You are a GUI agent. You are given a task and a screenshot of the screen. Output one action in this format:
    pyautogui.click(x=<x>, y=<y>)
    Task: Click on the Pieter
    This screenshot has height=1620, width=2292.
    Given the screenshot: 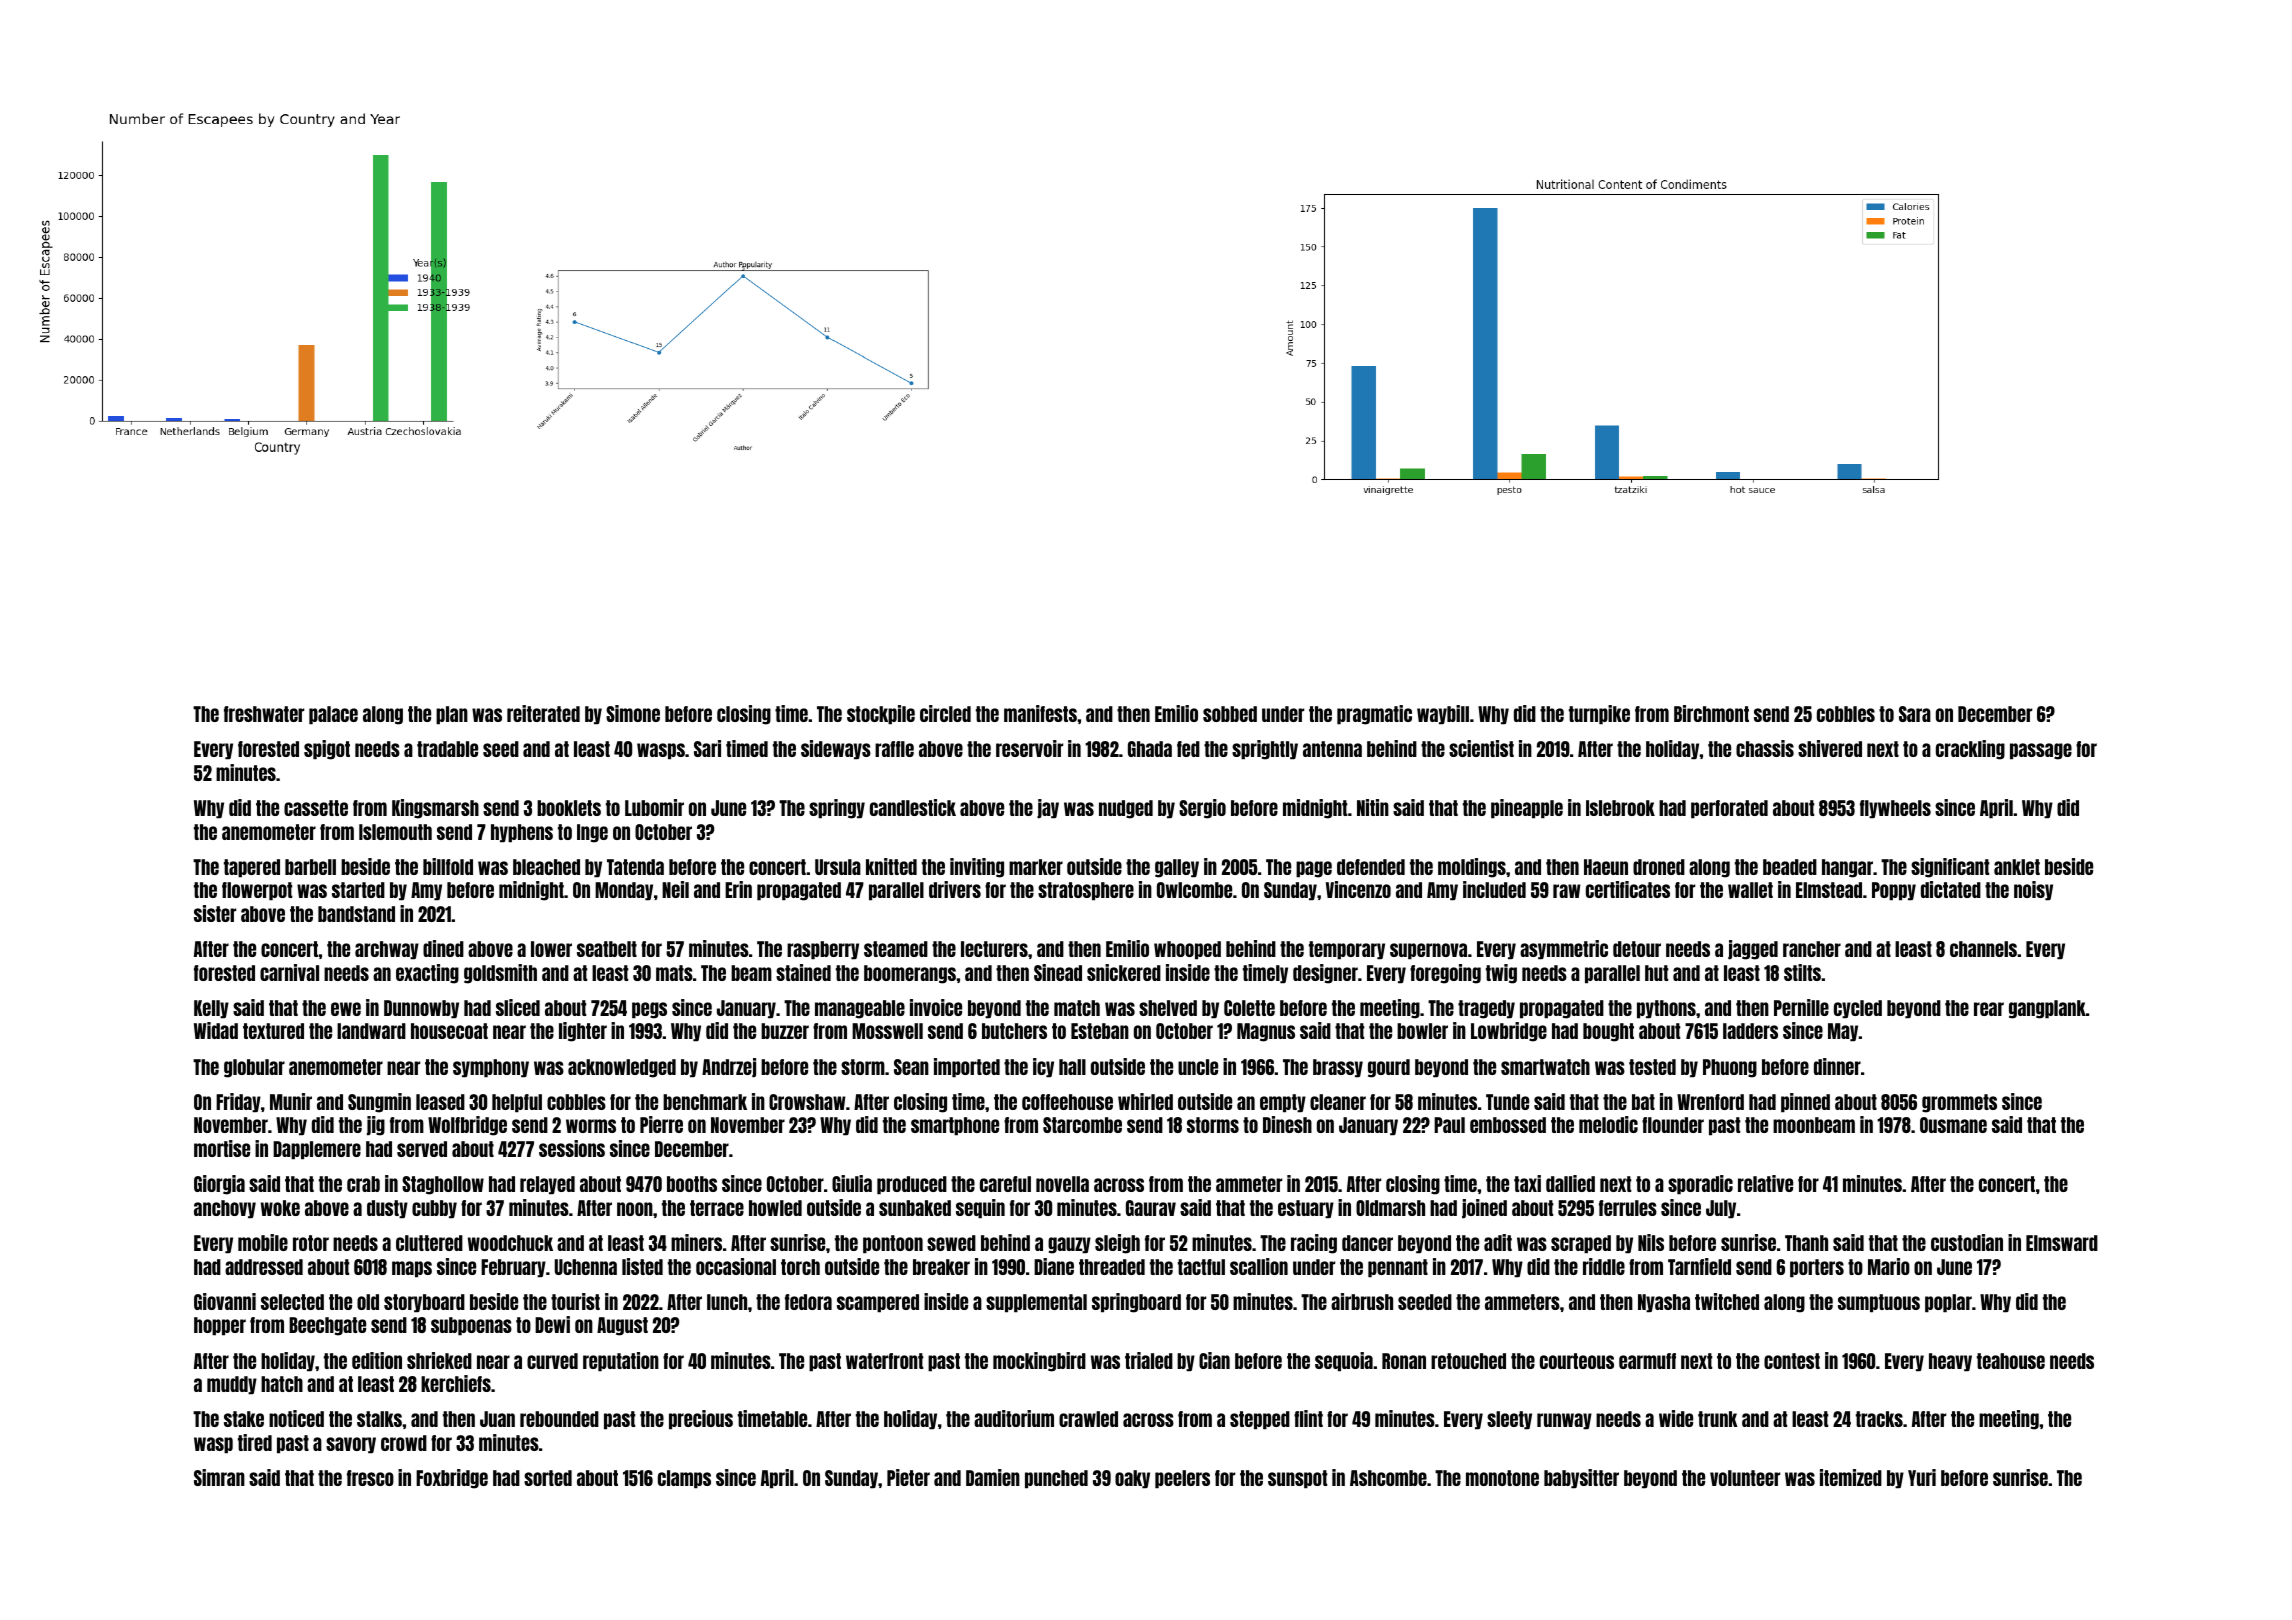 What is the action you would take?
    pyautogui.click(x=908, y=1477)
